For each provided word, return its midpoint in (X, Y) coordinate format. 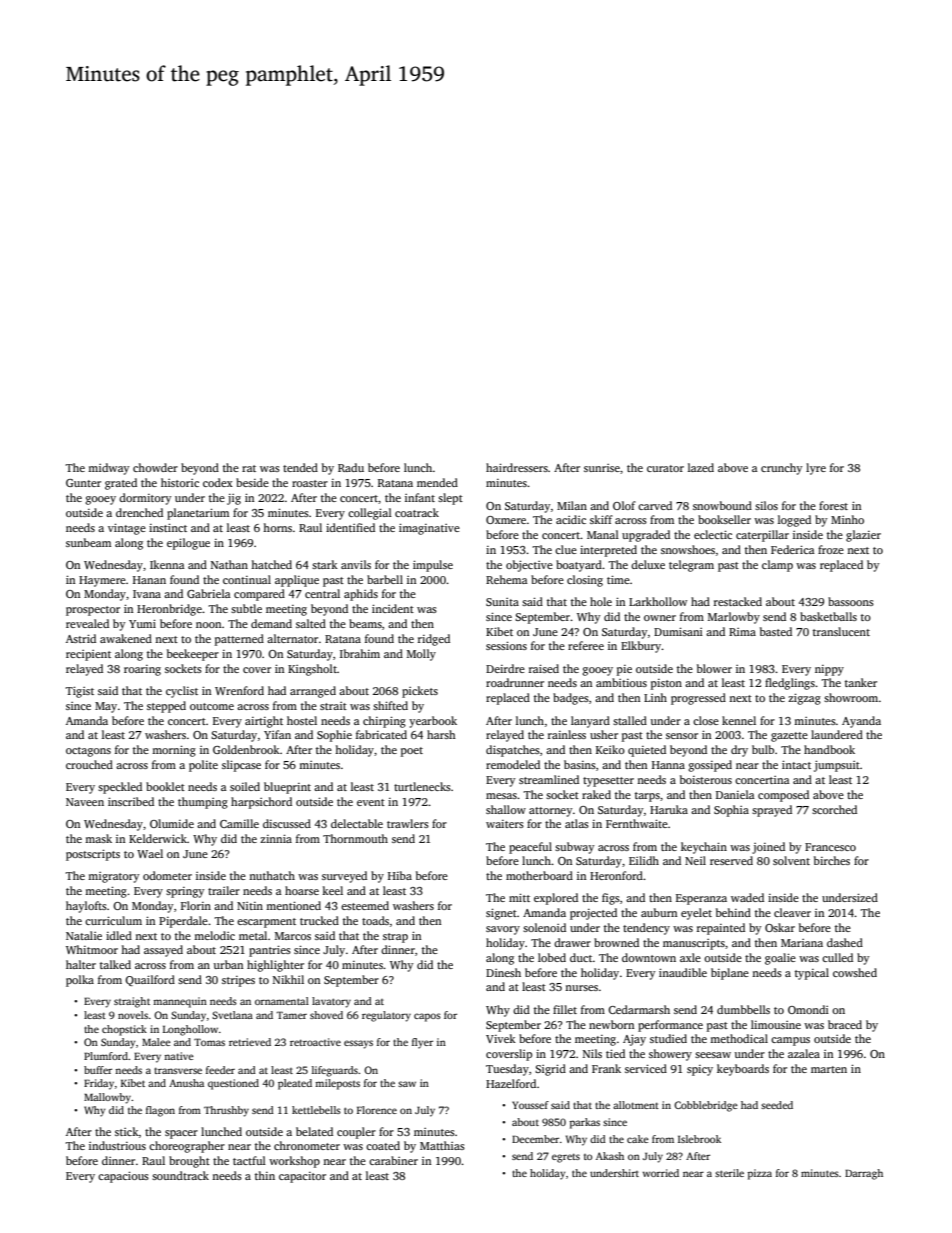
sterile (729, 1173)
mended (437, 482)
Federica (793, 549)
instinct (168, 527)
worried (661, 1173)
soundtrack (180, 1175)
